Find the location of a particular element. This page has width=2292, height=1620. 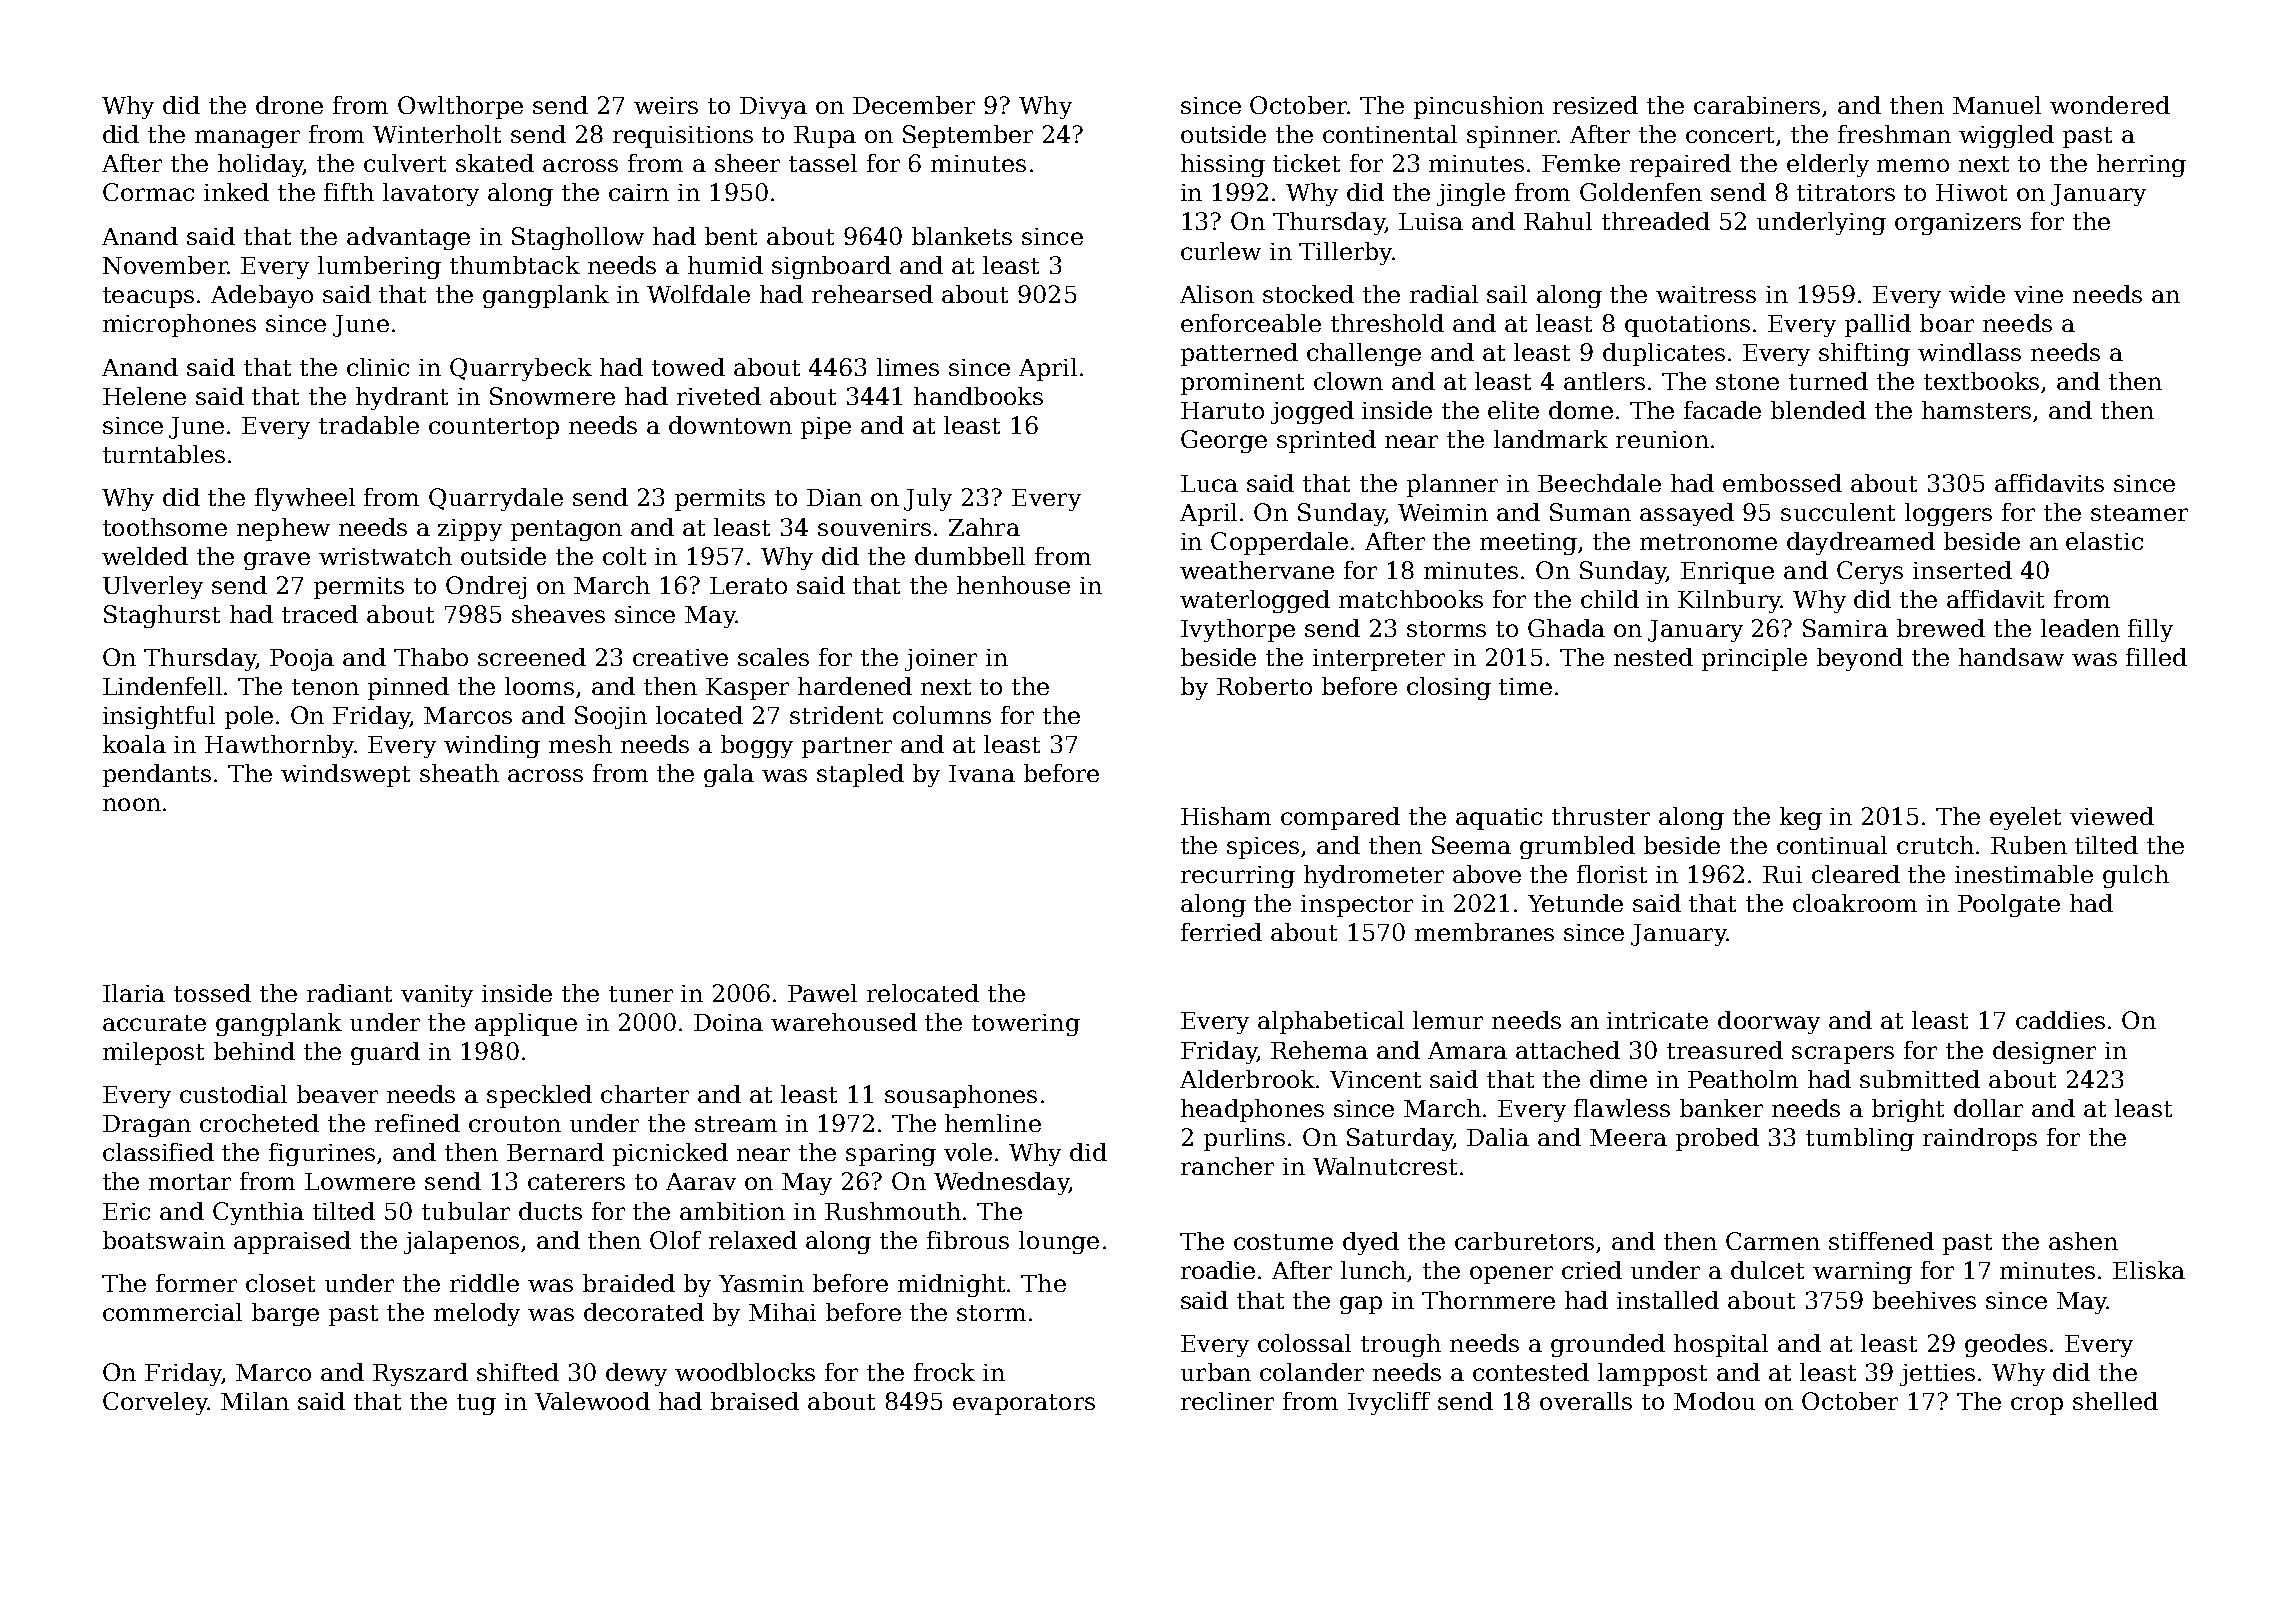

towering is located at coordinates (1026, 1025).
